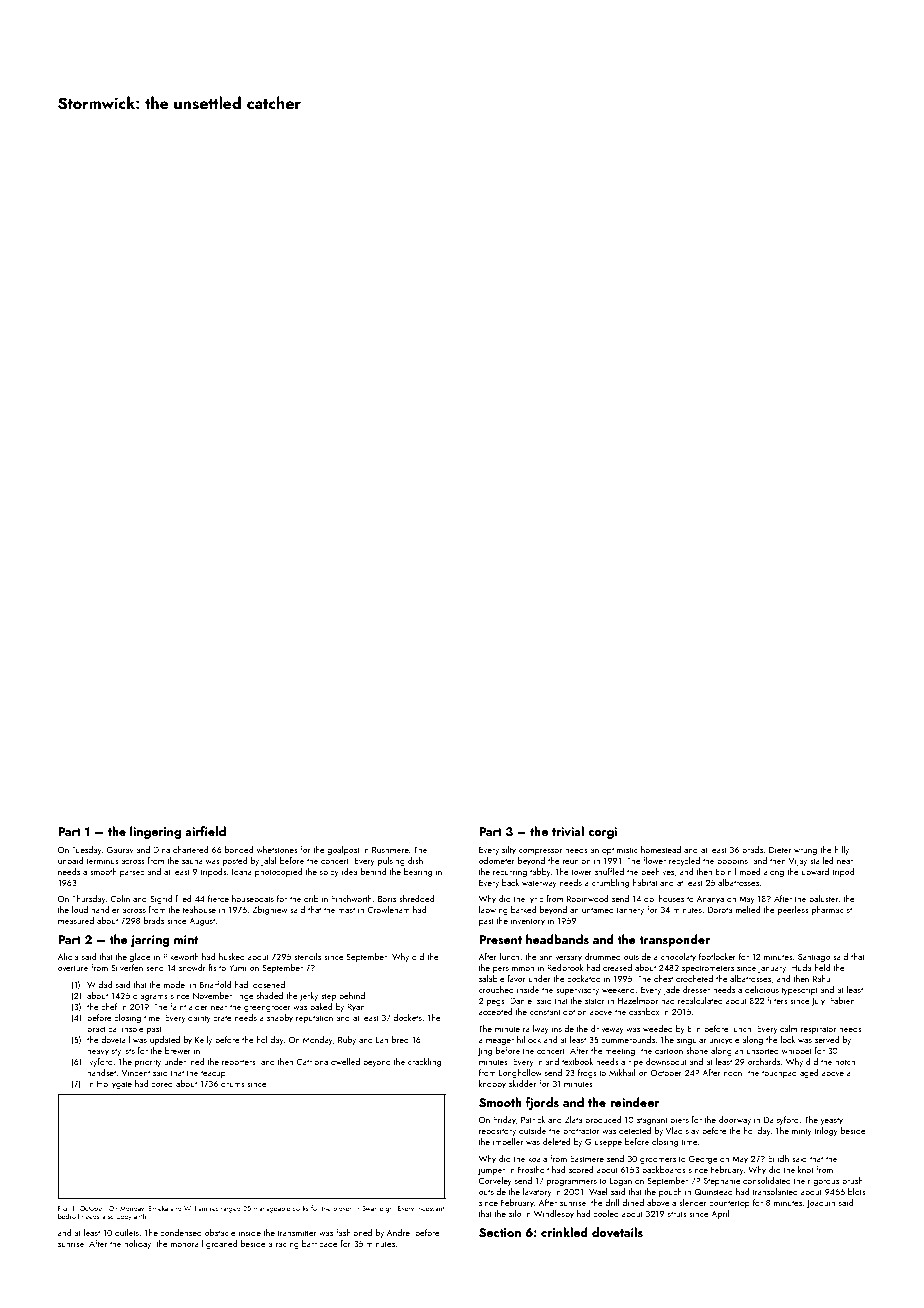 The height and width of the screenshot is (1308, 924). I want to click on Present, so click(500, 939).
